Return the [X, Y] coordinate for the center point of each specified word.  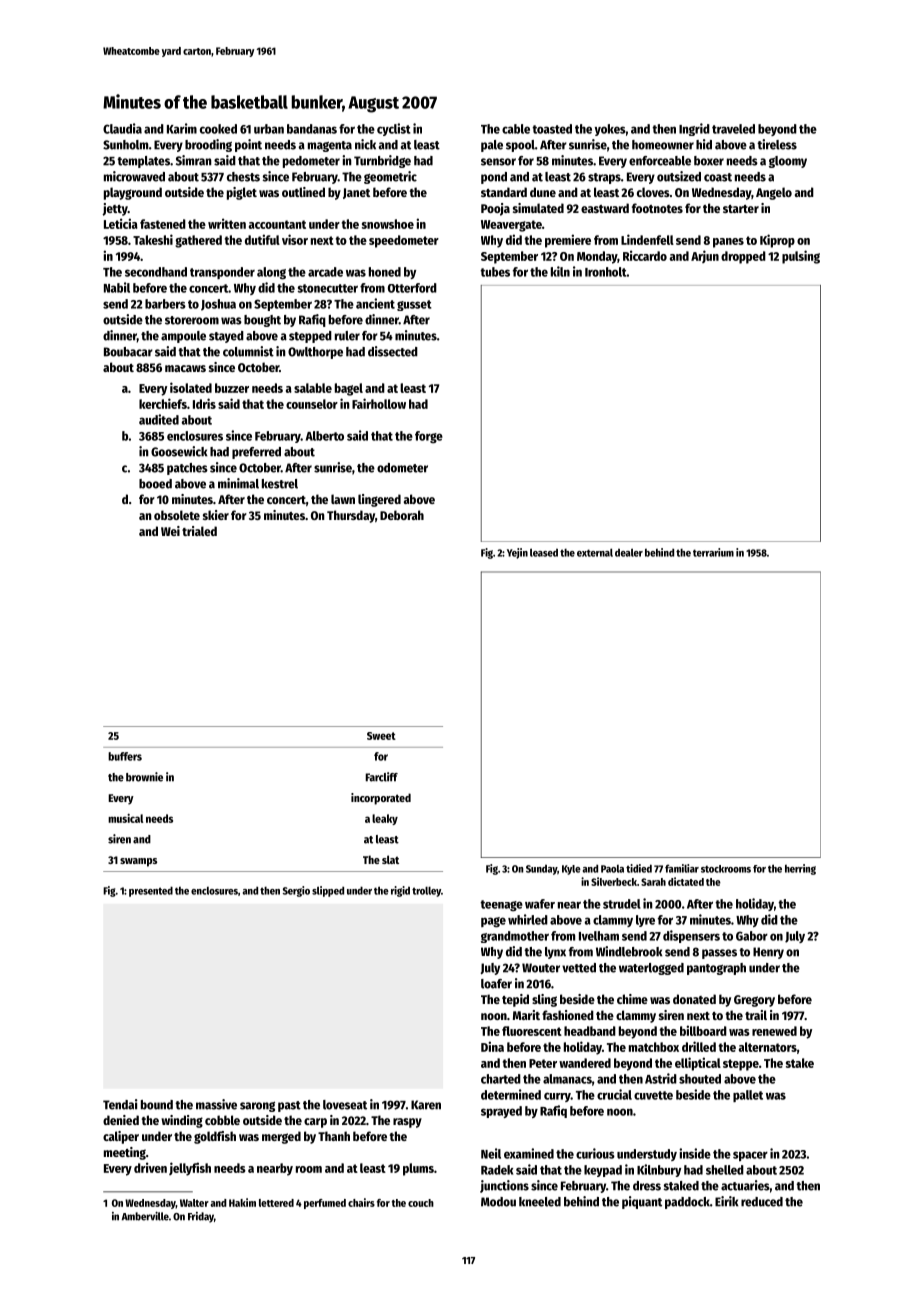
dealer [629, 552]
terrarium [713, 552]
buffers [125, 756]
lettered [276, 1203]
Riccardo [645, 255]
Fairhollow [379, 403]
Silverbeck [614, 881]
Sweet [381, 736]
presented [151, 891]
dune [543, 192]
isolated [191, 387]
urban [269, 129]
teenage [501, 905]
